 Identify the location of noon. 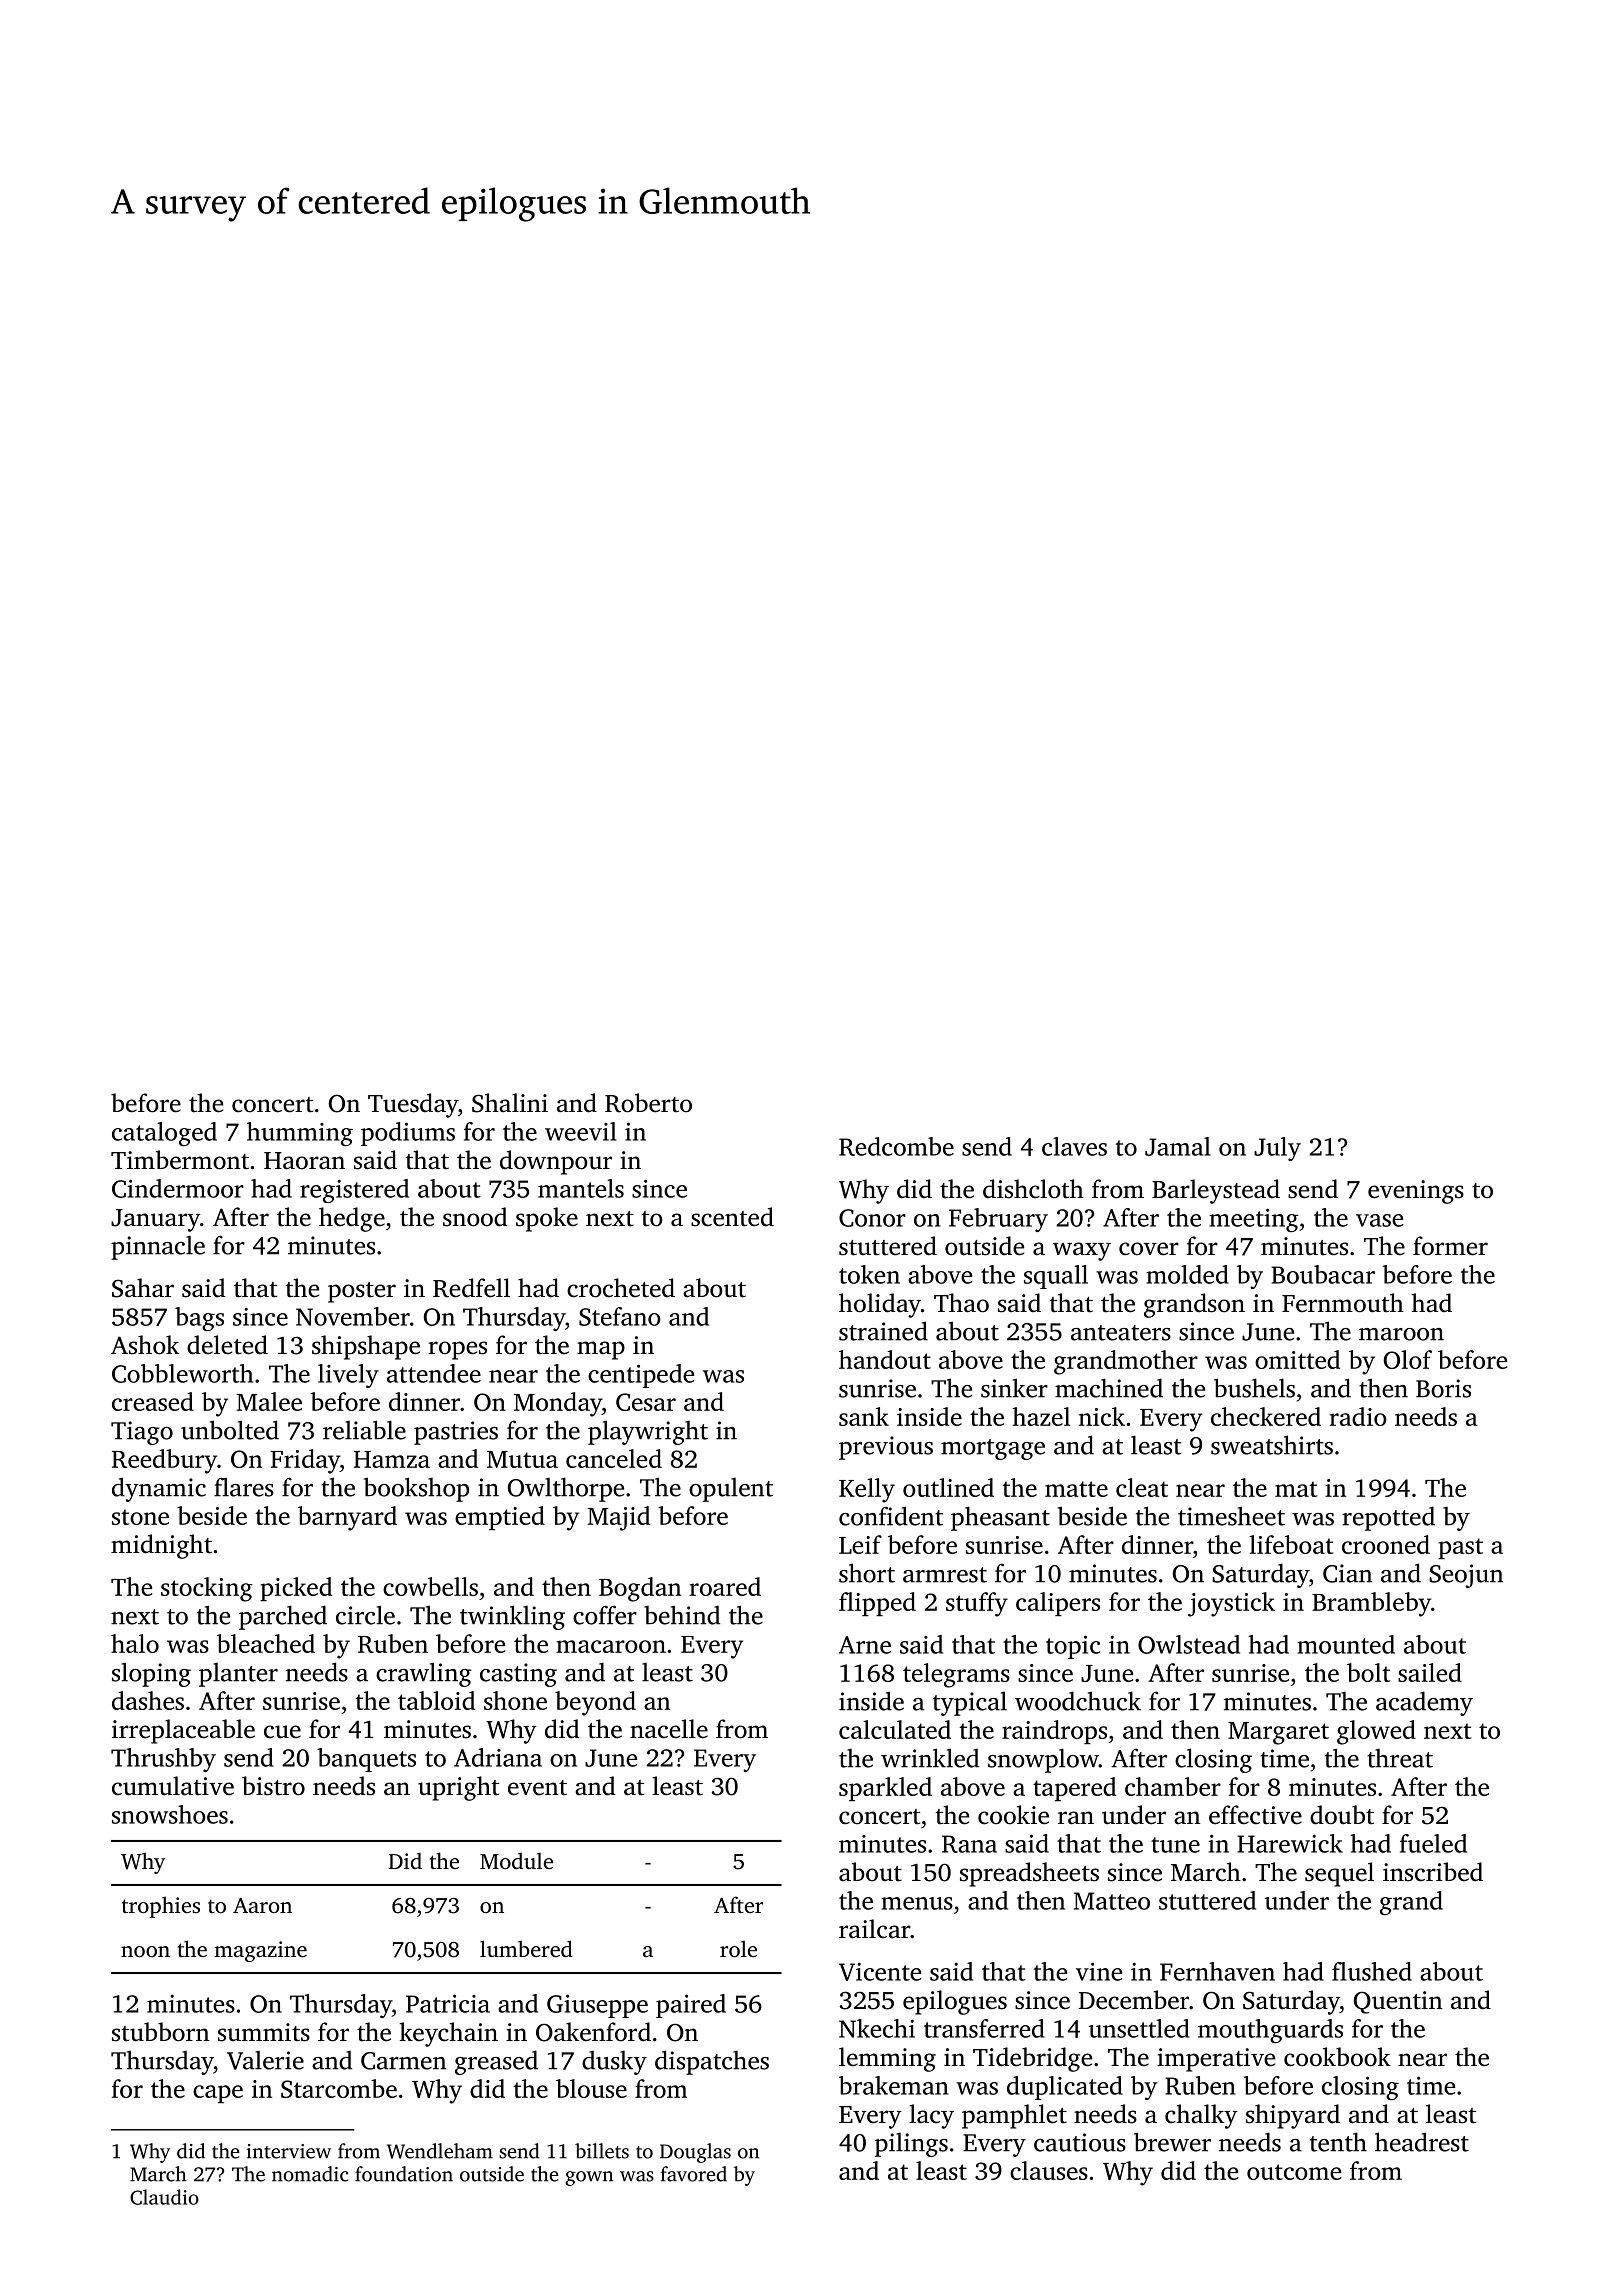
(145, 1951).
